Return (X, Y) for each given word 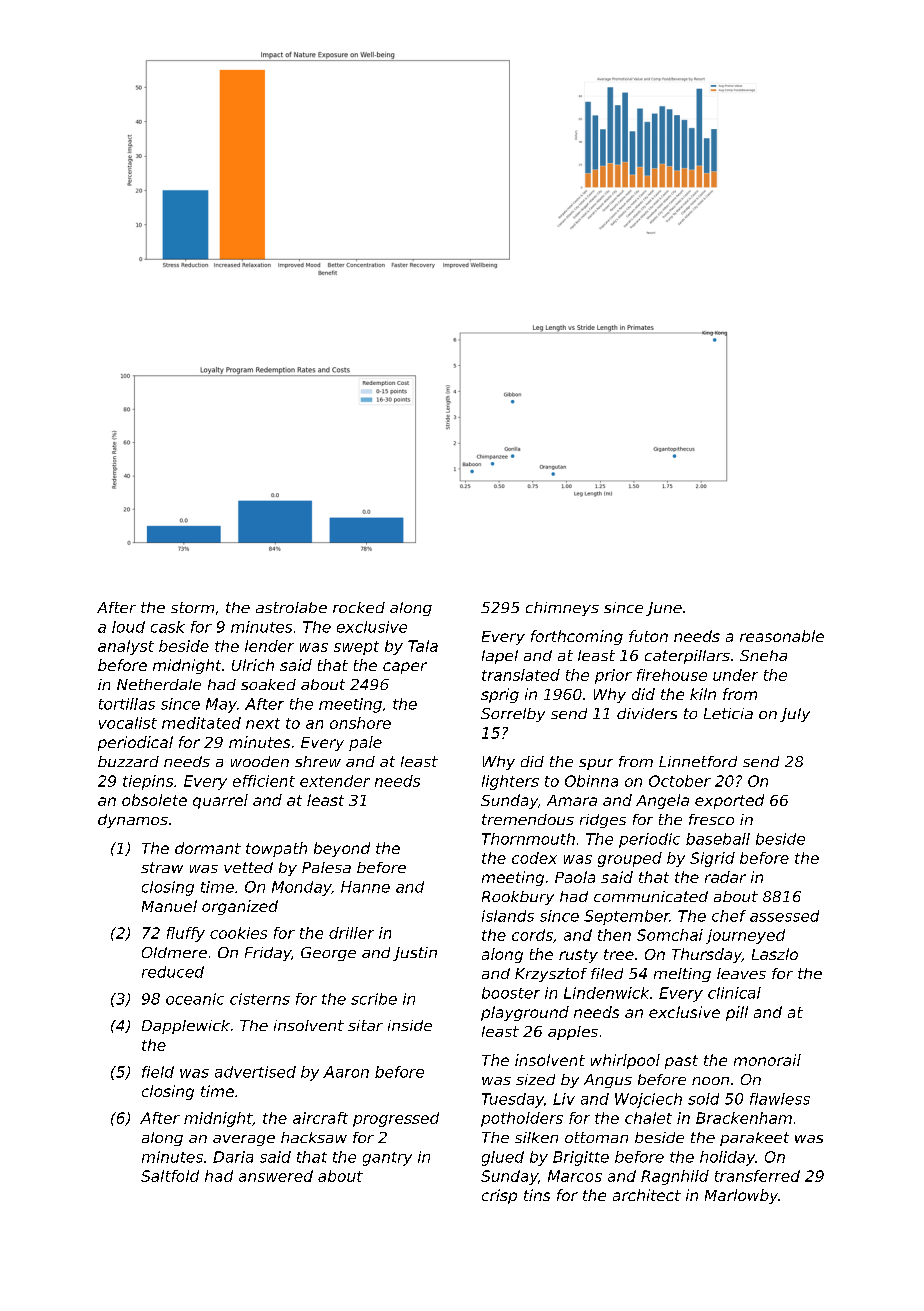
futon (648, 636)
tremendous (528, 819)
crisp (499, 1196)
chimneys (562, 609)
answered (276, 1176)
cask (168, 627)
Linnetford (698, 761)
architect (647, 1195)
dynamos (133, 821)
